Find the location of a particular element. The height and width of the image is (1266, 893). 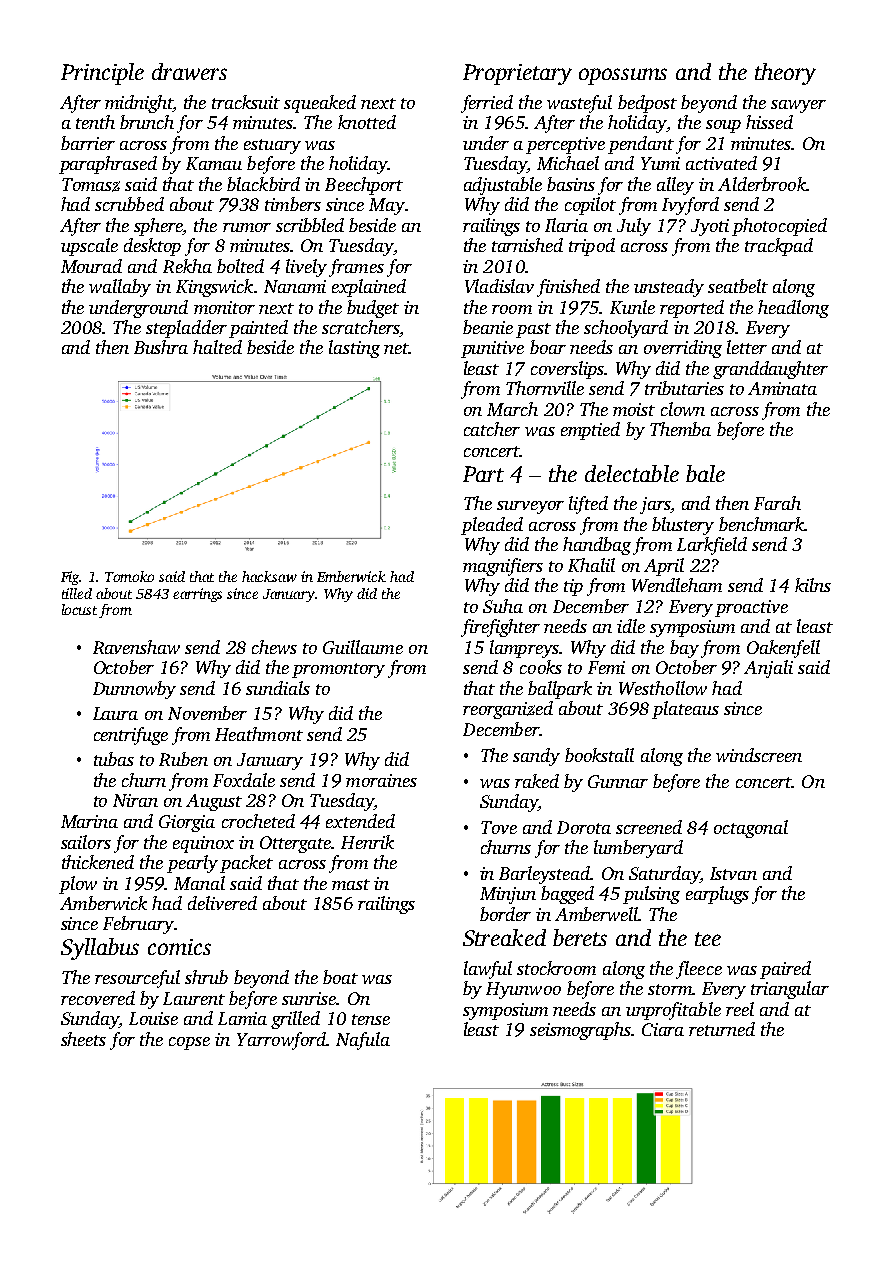

Tomoko is located at coordinates (129, 576).
